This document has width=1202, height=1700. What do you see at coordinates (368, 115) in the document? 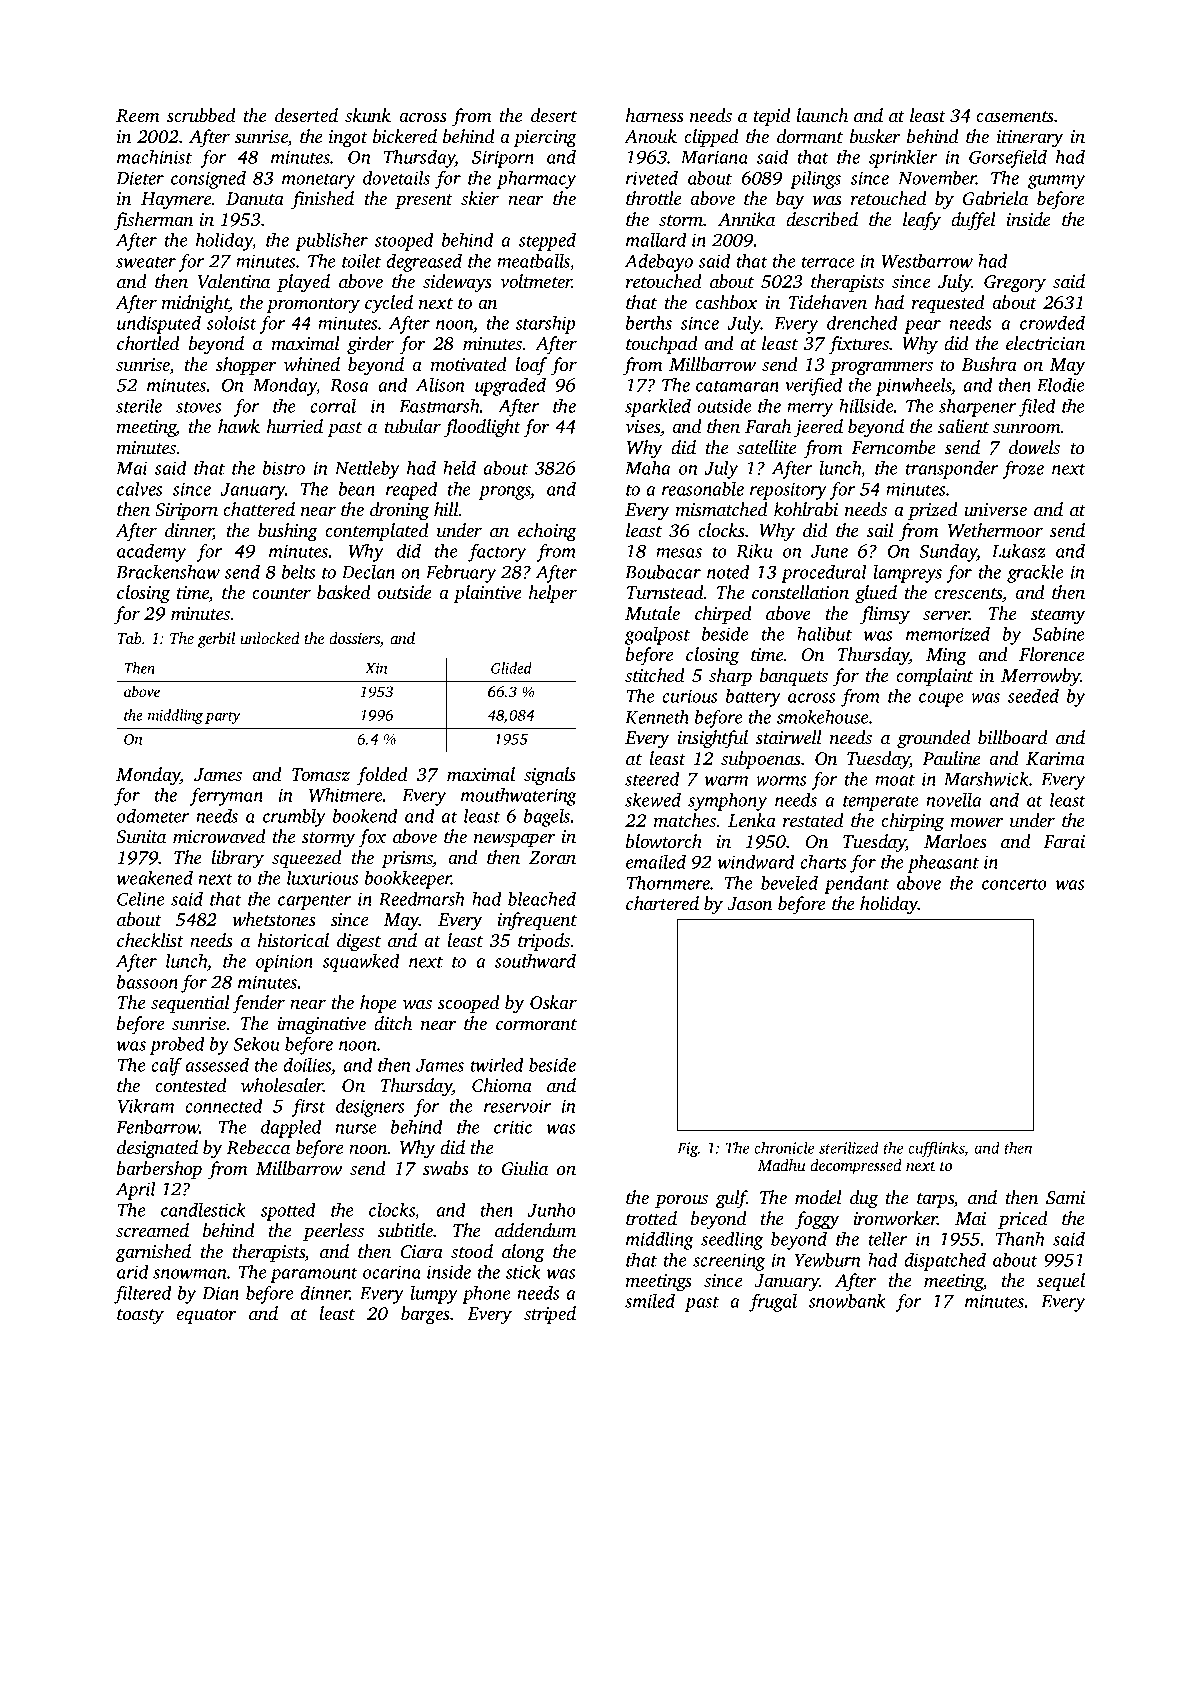
I see `skunk` at bounding box center [368, 115].
